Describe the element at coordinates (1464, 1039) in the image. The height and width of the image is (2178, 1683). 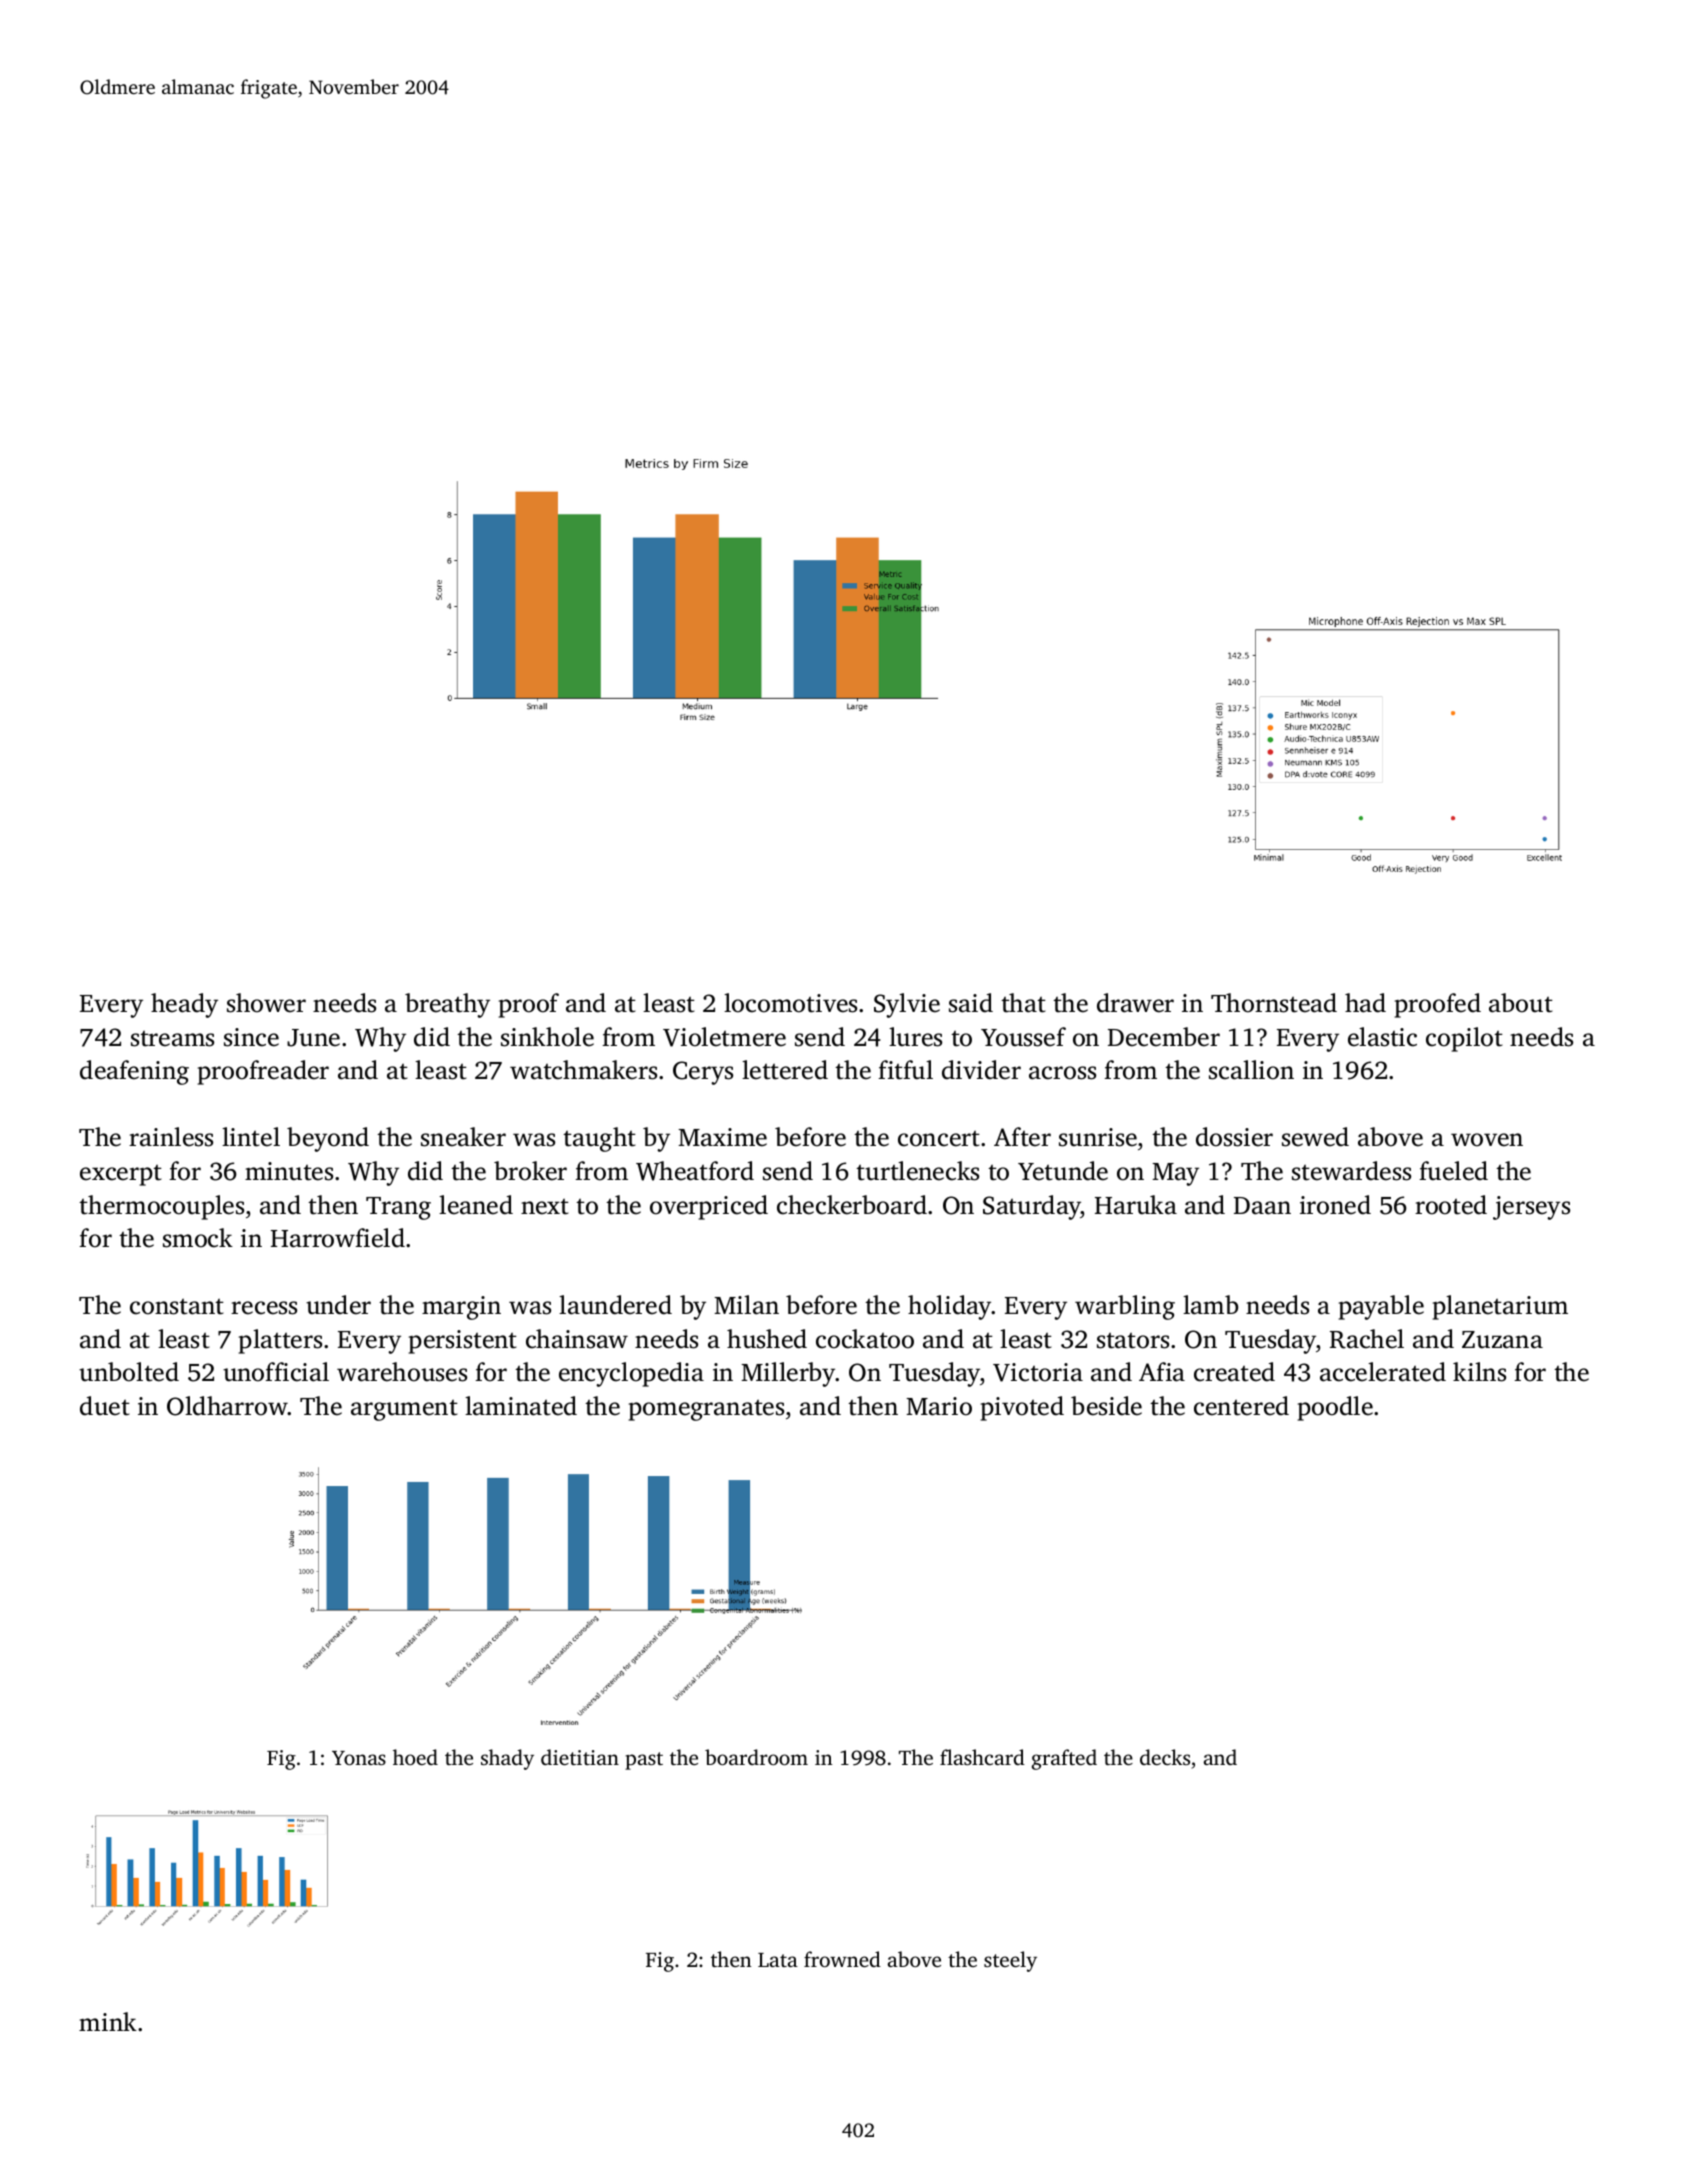
I see `copilot` at that location.
